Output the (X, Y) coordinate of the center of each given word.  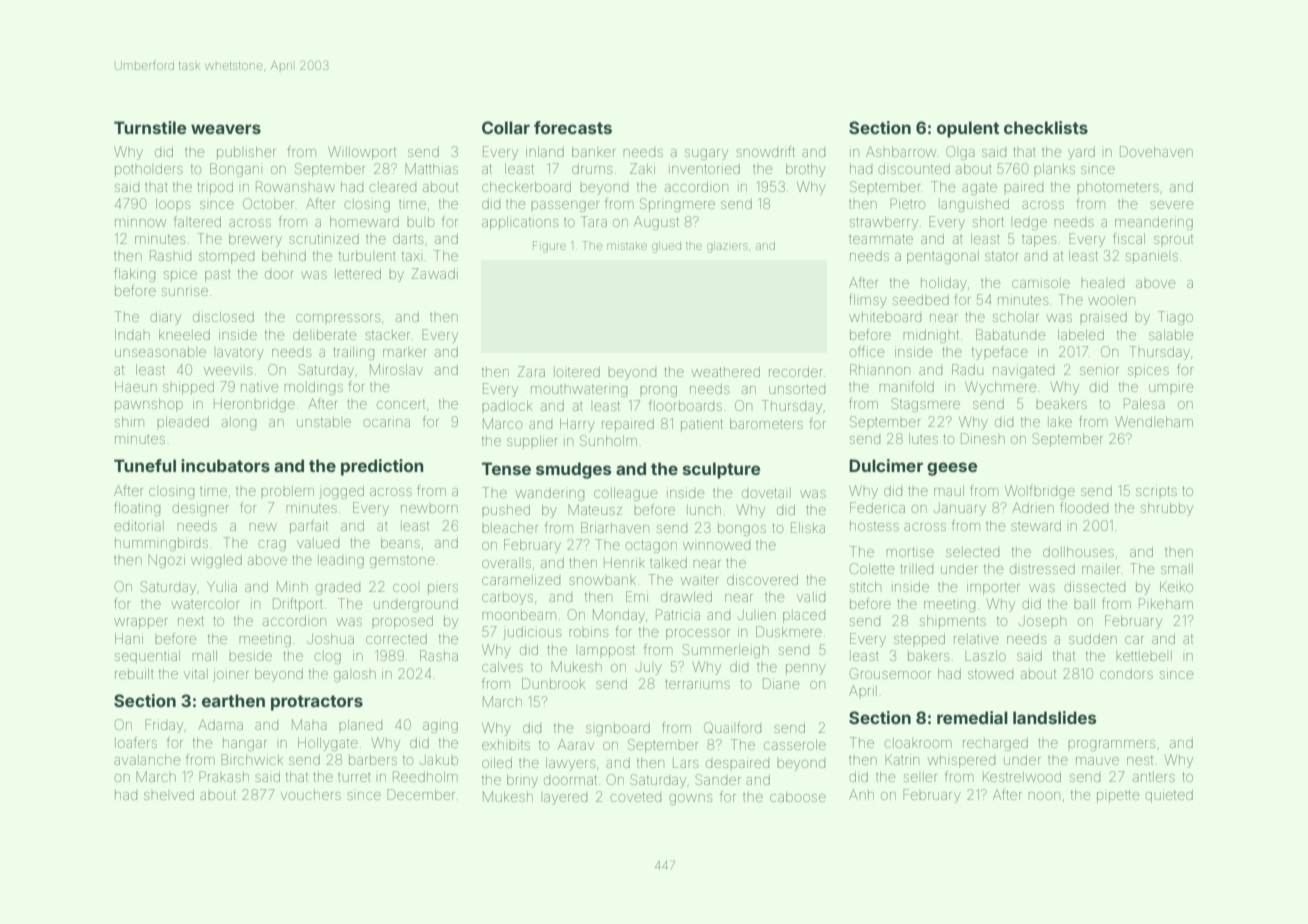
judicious (532, 633)
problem (287, 491)
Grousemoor (890, 673)
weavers (226, 129)
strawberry (884, 223)
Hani (129, 638)
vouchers (311, 795)
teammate (881, 239)
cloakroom (918, 743)
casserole (795, 745)
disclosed (223, 316)
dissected (1094, 586)
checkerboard (526, 187)
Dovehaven (1156, 151)
